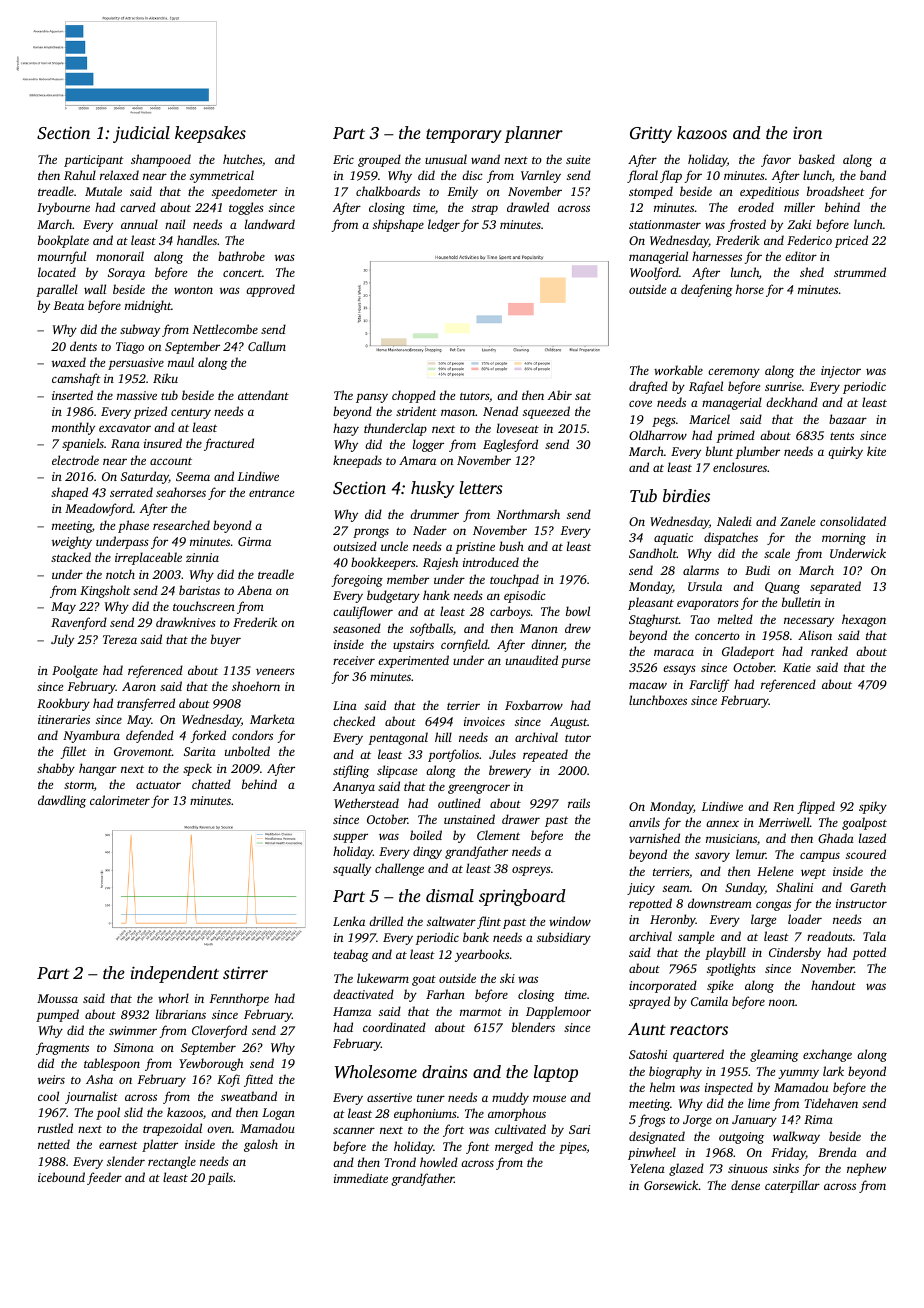  I want to click on keepsakes, so click(210, 134).
